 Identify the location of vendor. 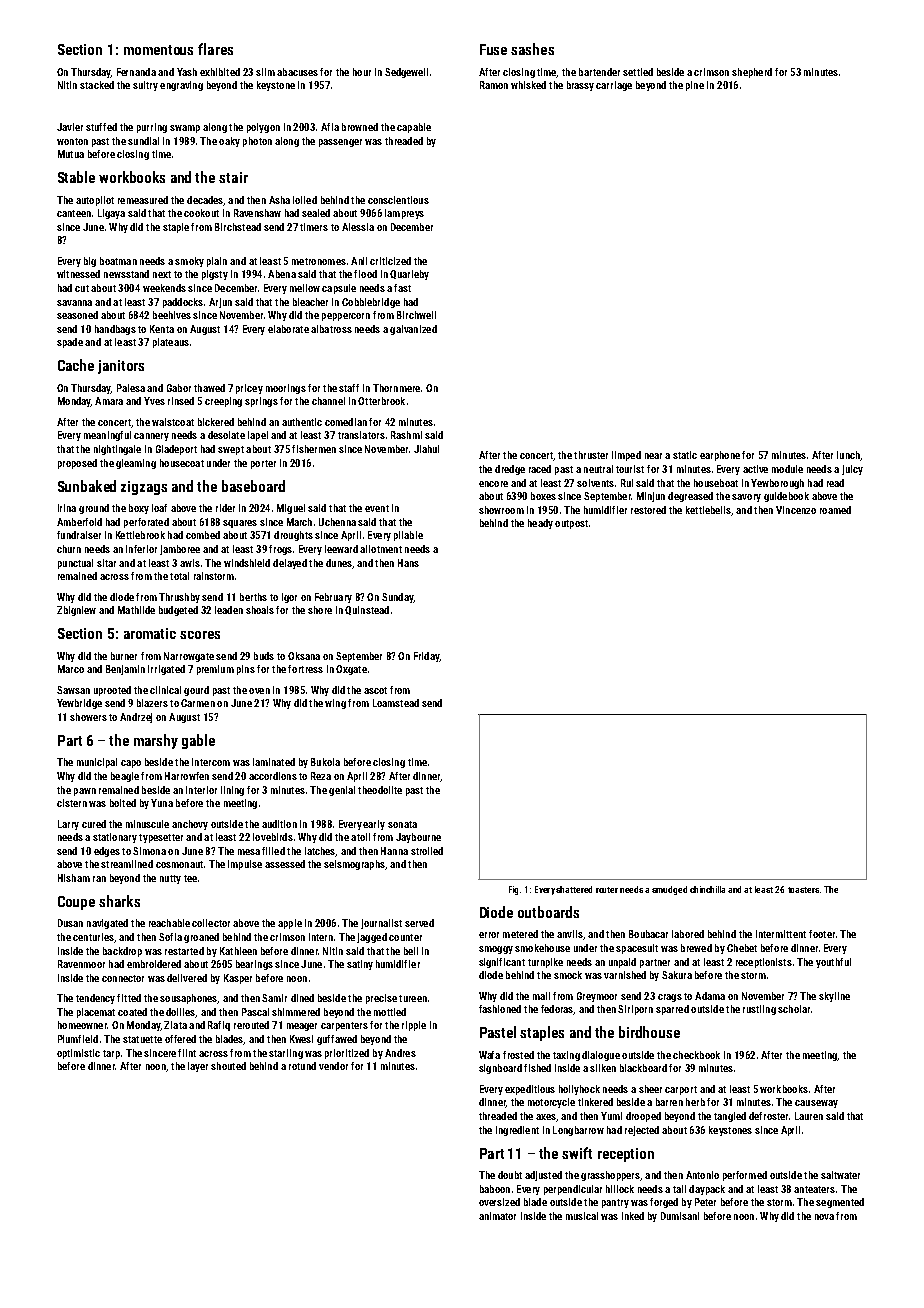
(333, 1066).
